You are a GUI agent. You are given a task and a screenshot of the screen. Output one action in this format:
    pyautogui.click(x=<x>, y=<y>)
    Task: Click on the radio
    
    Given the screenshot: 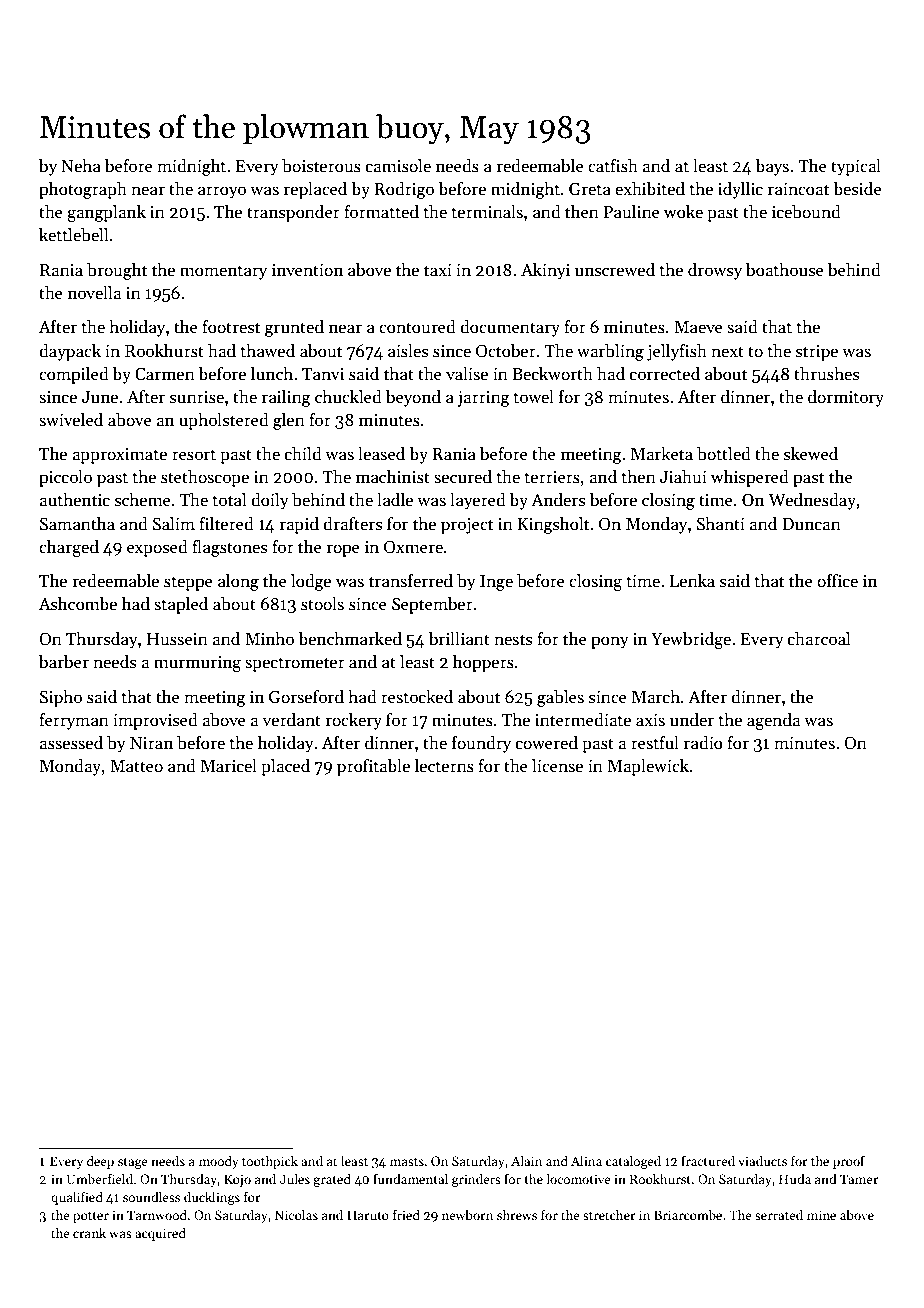 What is the action you would take?
    pyautogui.click(x=703, y=743)
